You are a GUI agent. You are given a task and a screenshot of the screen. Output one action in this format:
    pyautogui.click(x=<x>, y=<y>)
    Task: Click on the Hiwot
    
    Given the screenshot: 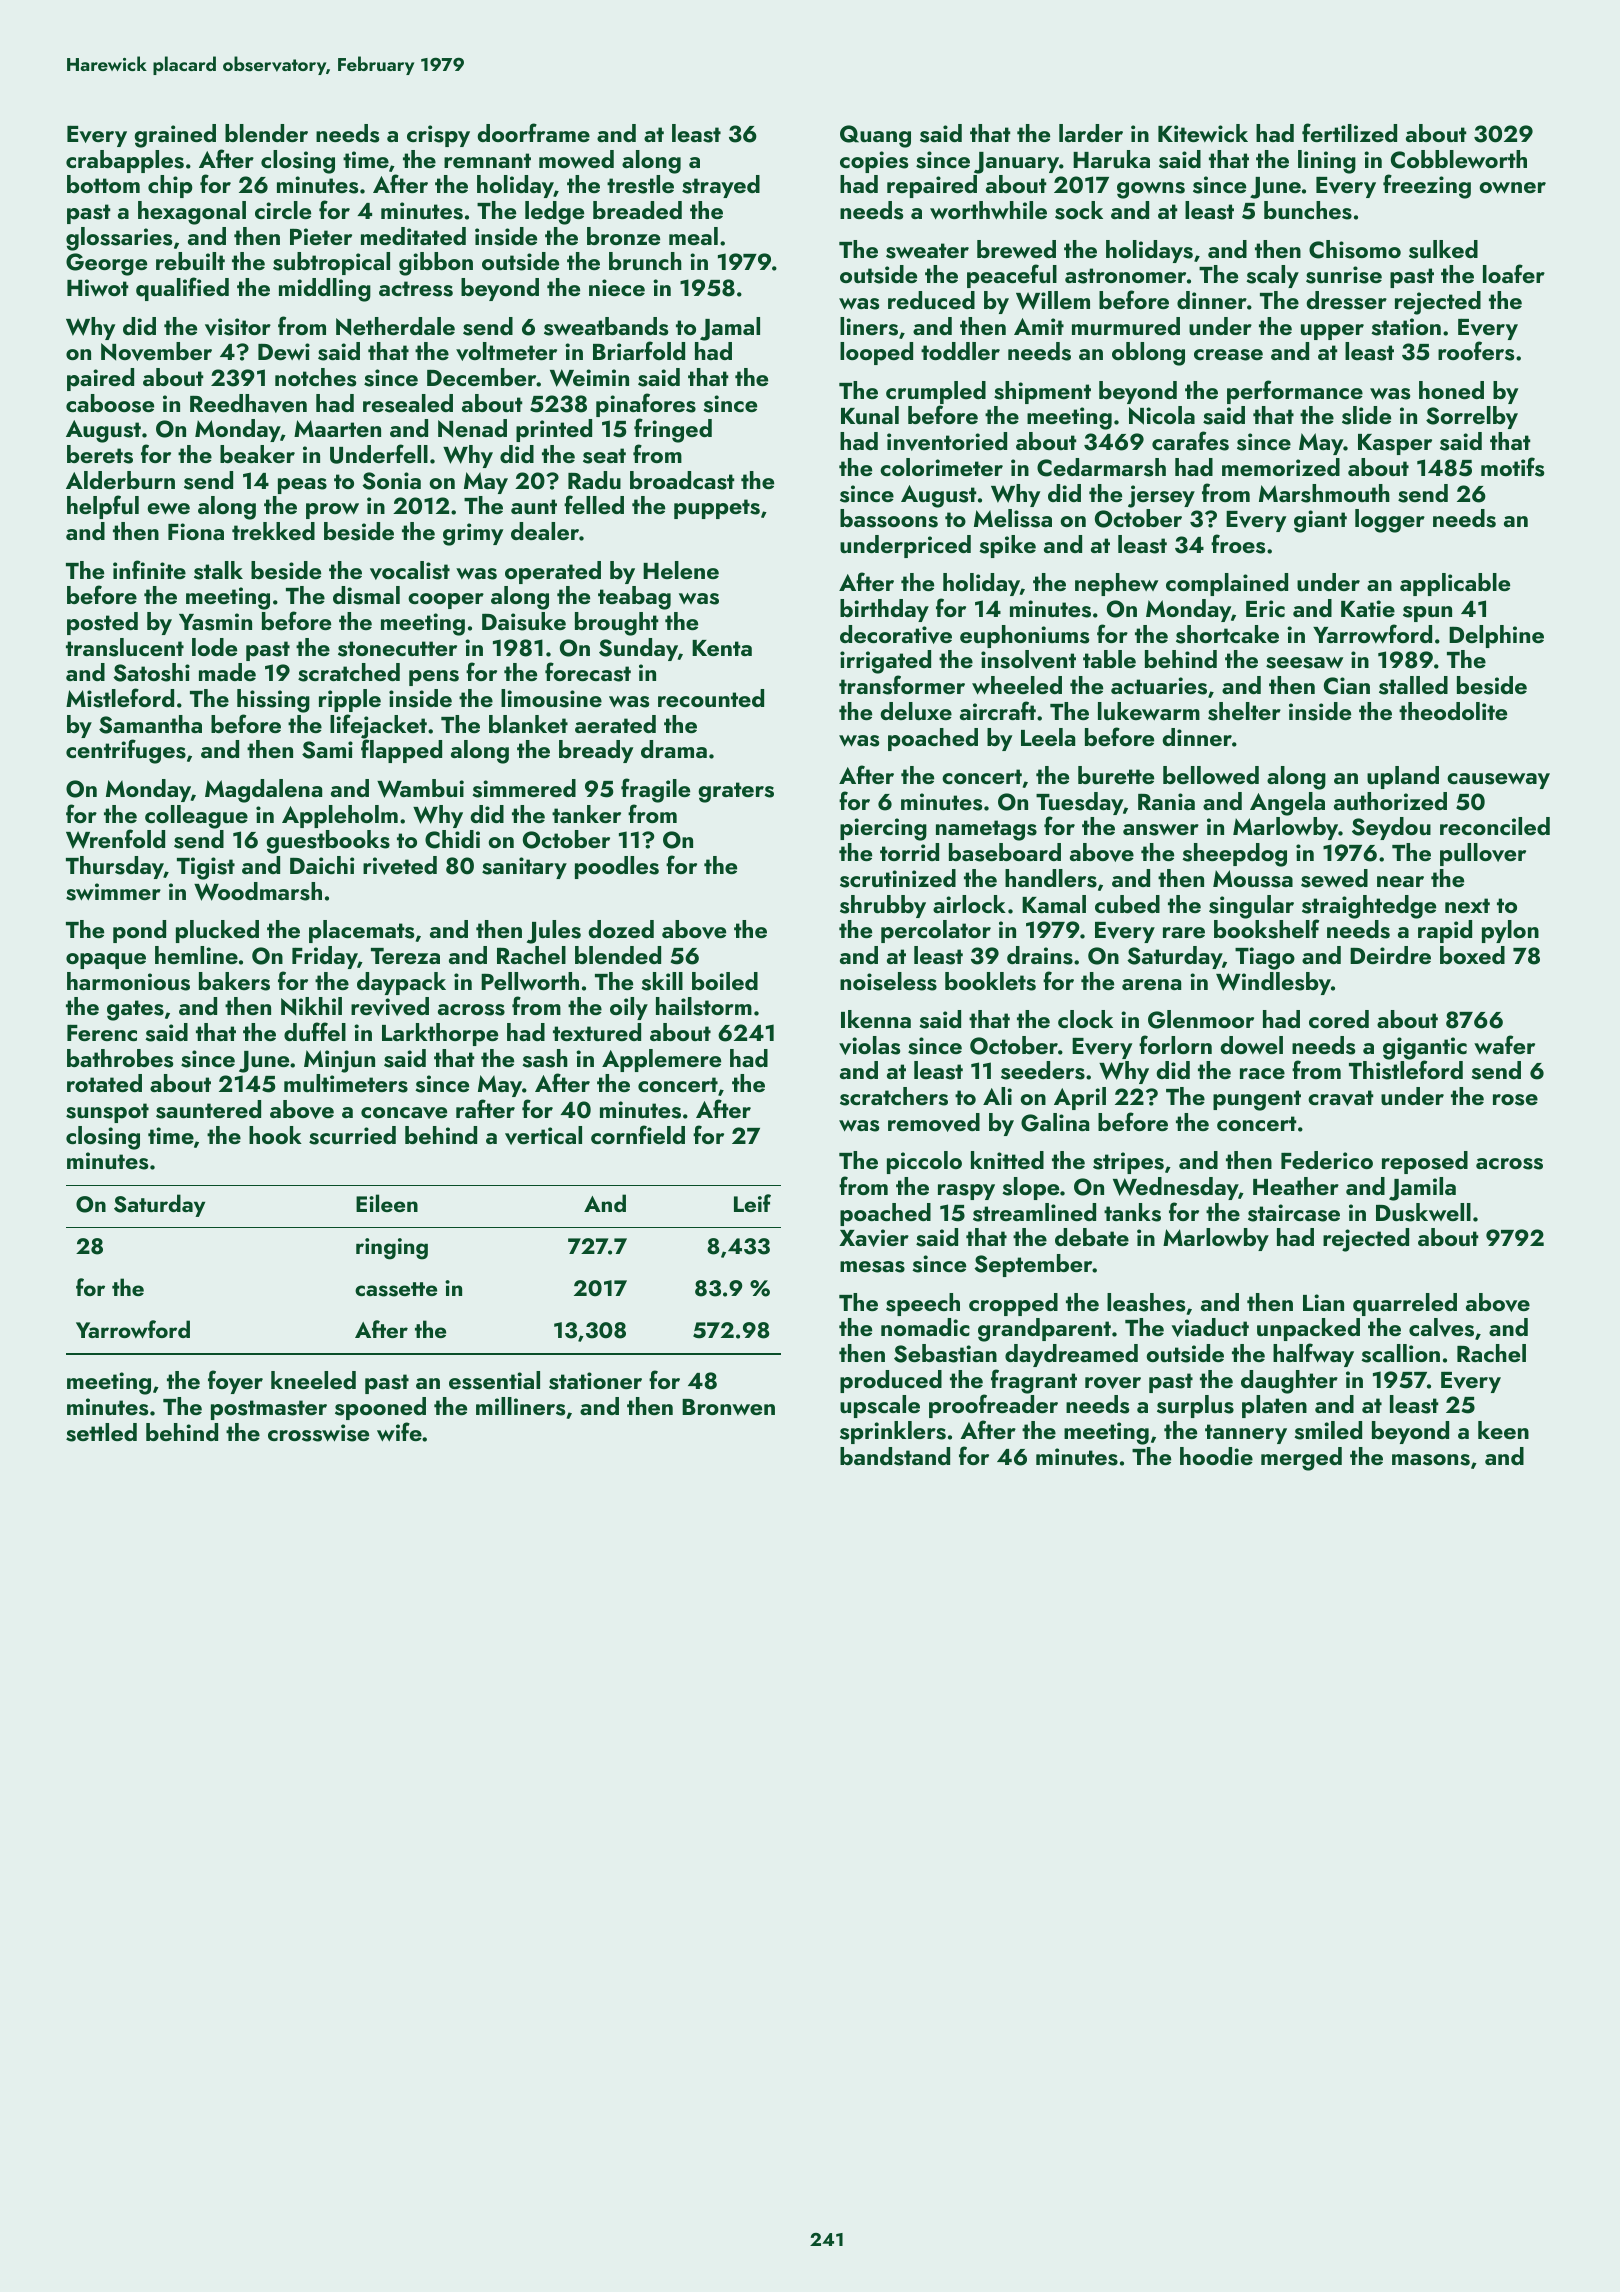 What is the action you would take?
    pyautogui.click(x=98, y=287)
